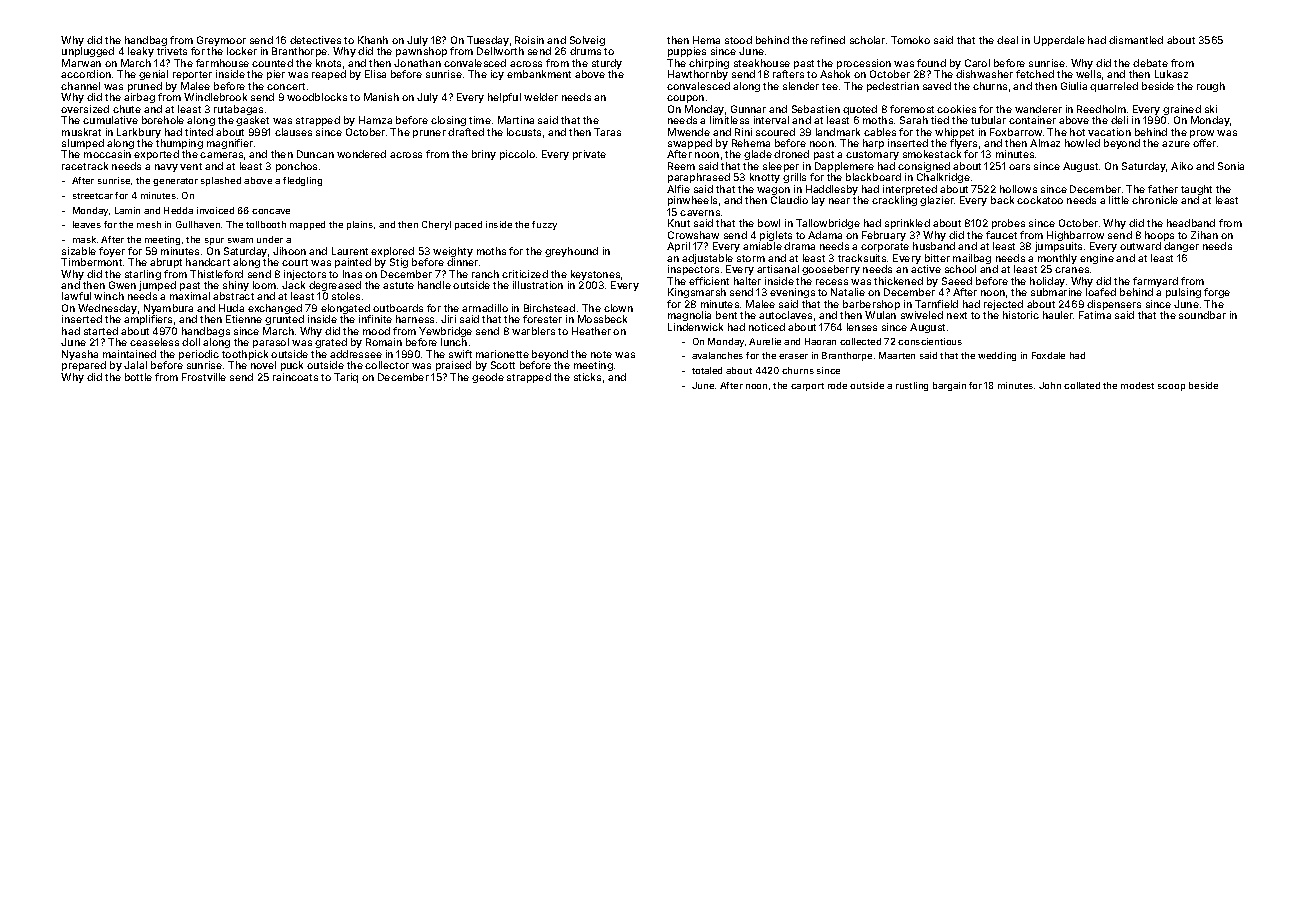  Describe the element at coordinates (139, 98) in the image. I see `airbag` at that location.
